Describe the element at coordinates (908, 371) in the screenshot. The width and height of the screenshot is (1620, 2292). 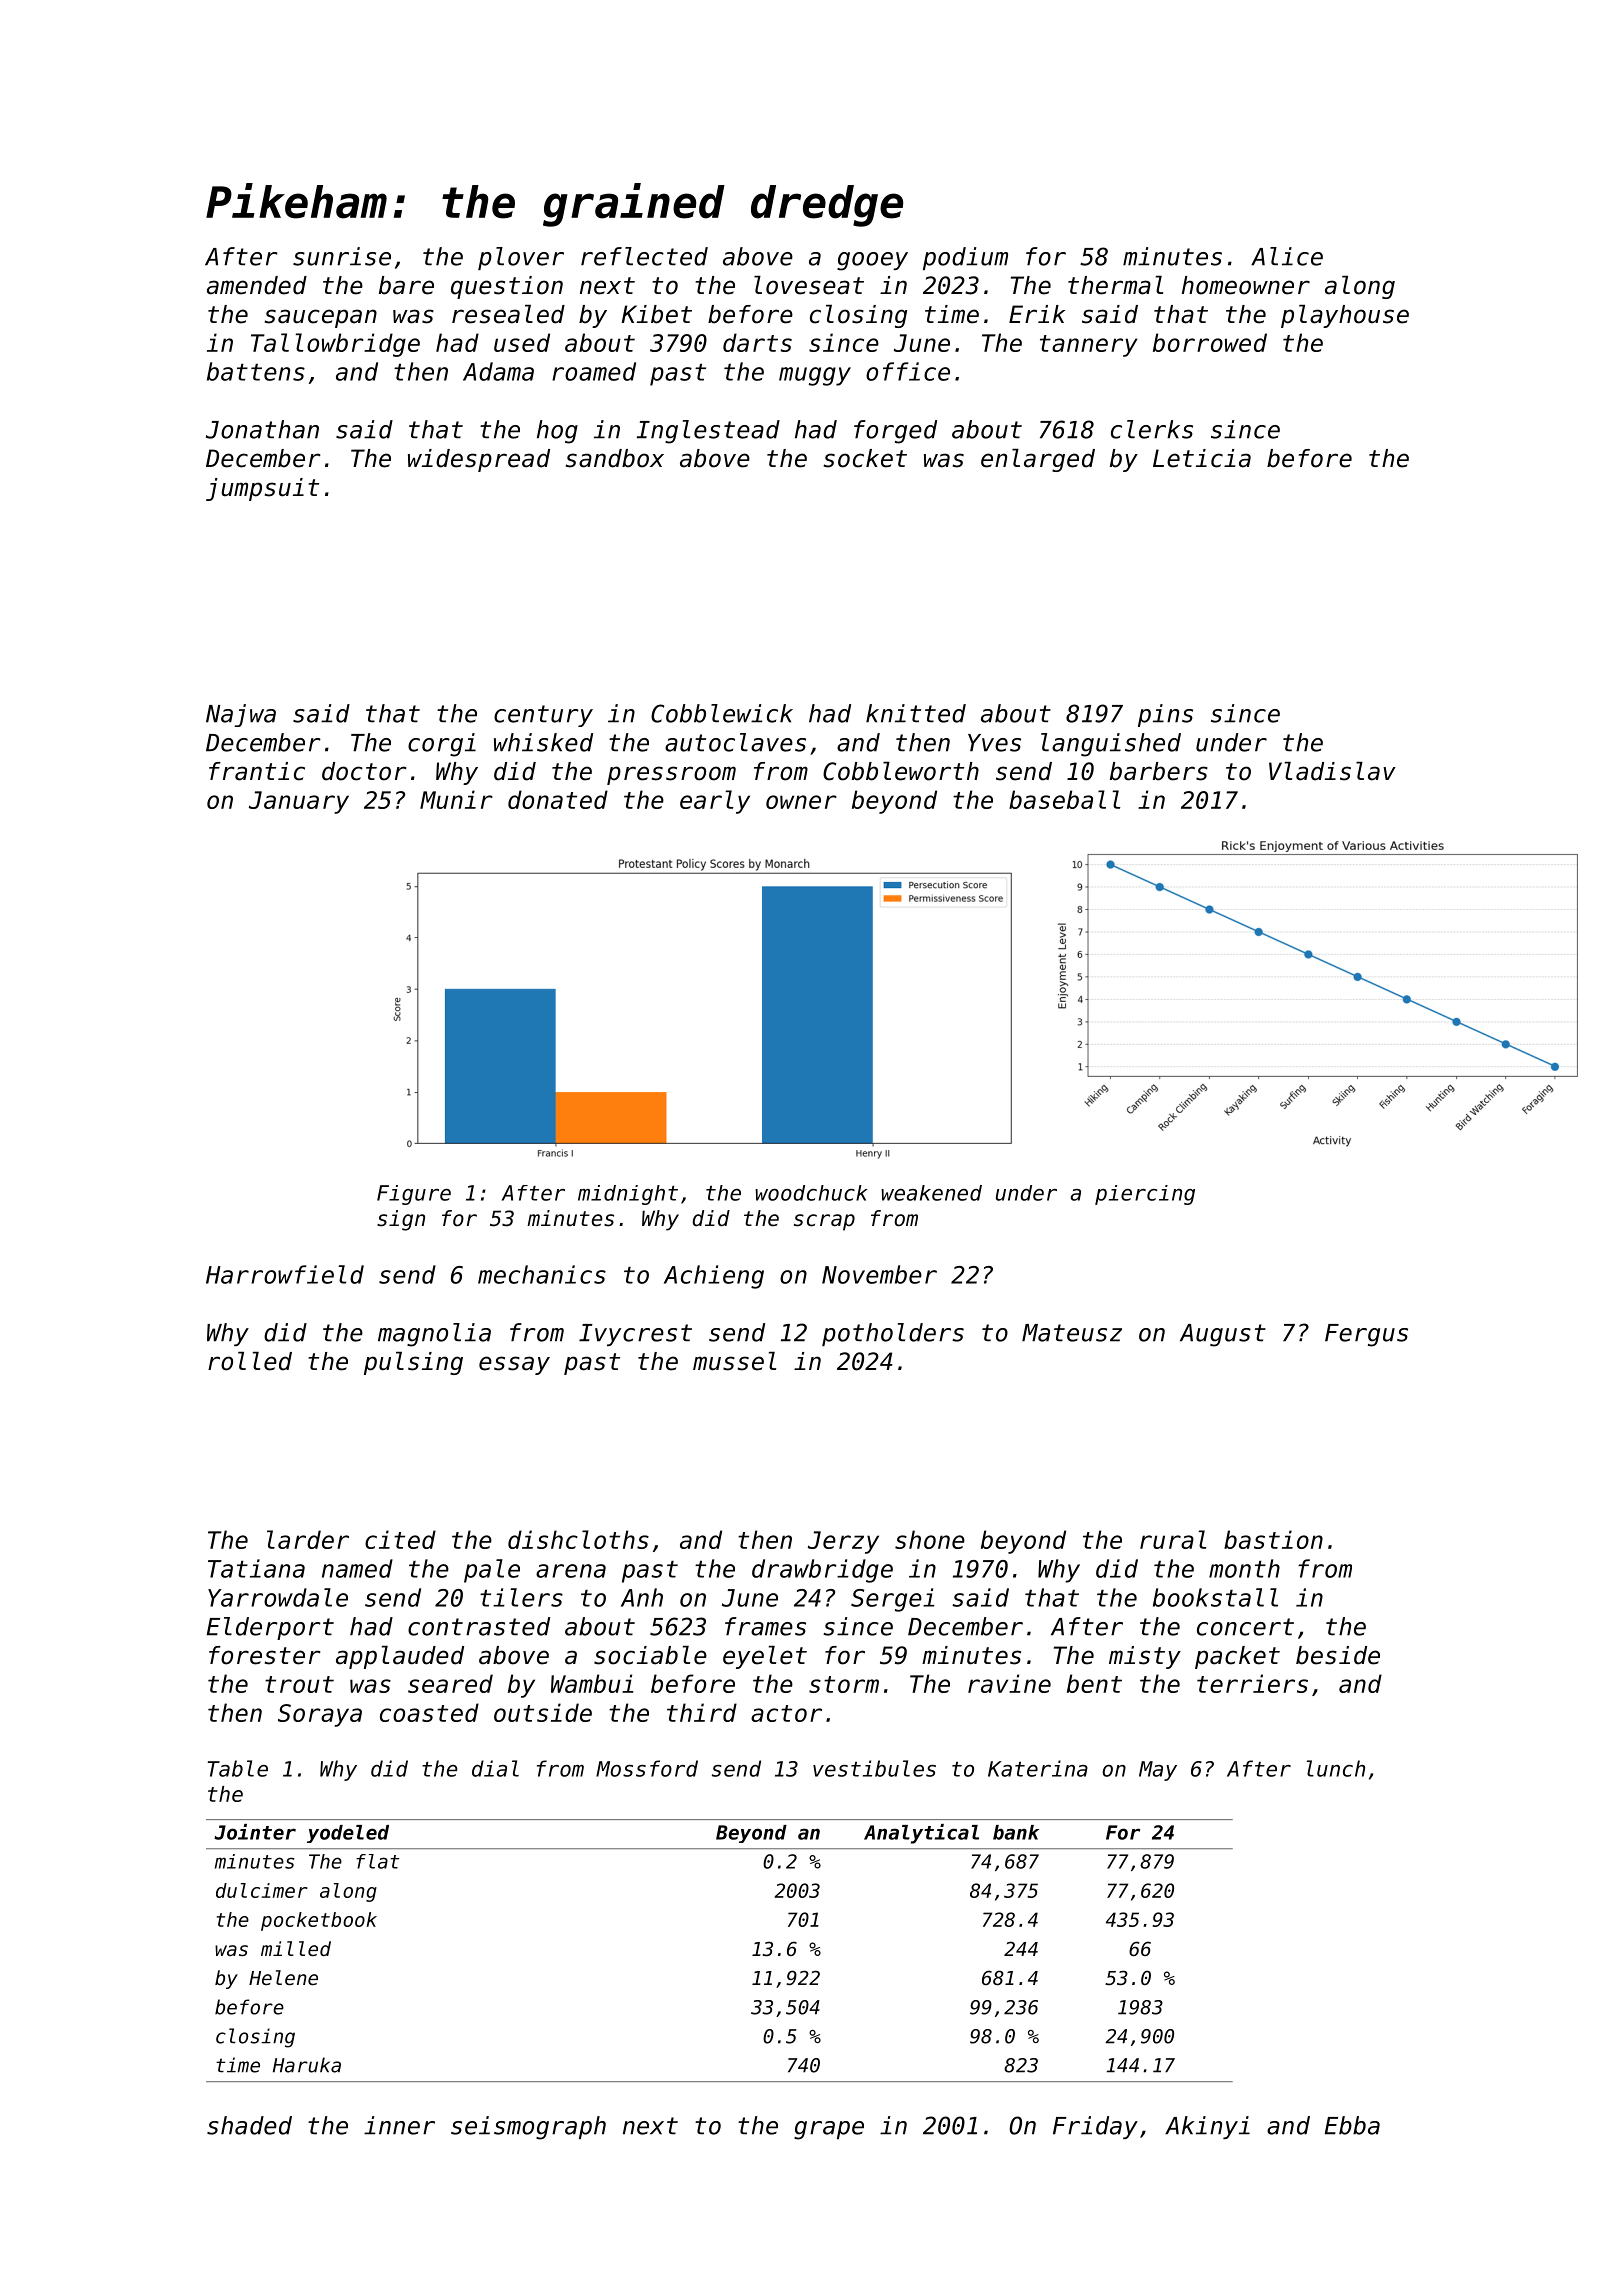
I see `office` at that location.
